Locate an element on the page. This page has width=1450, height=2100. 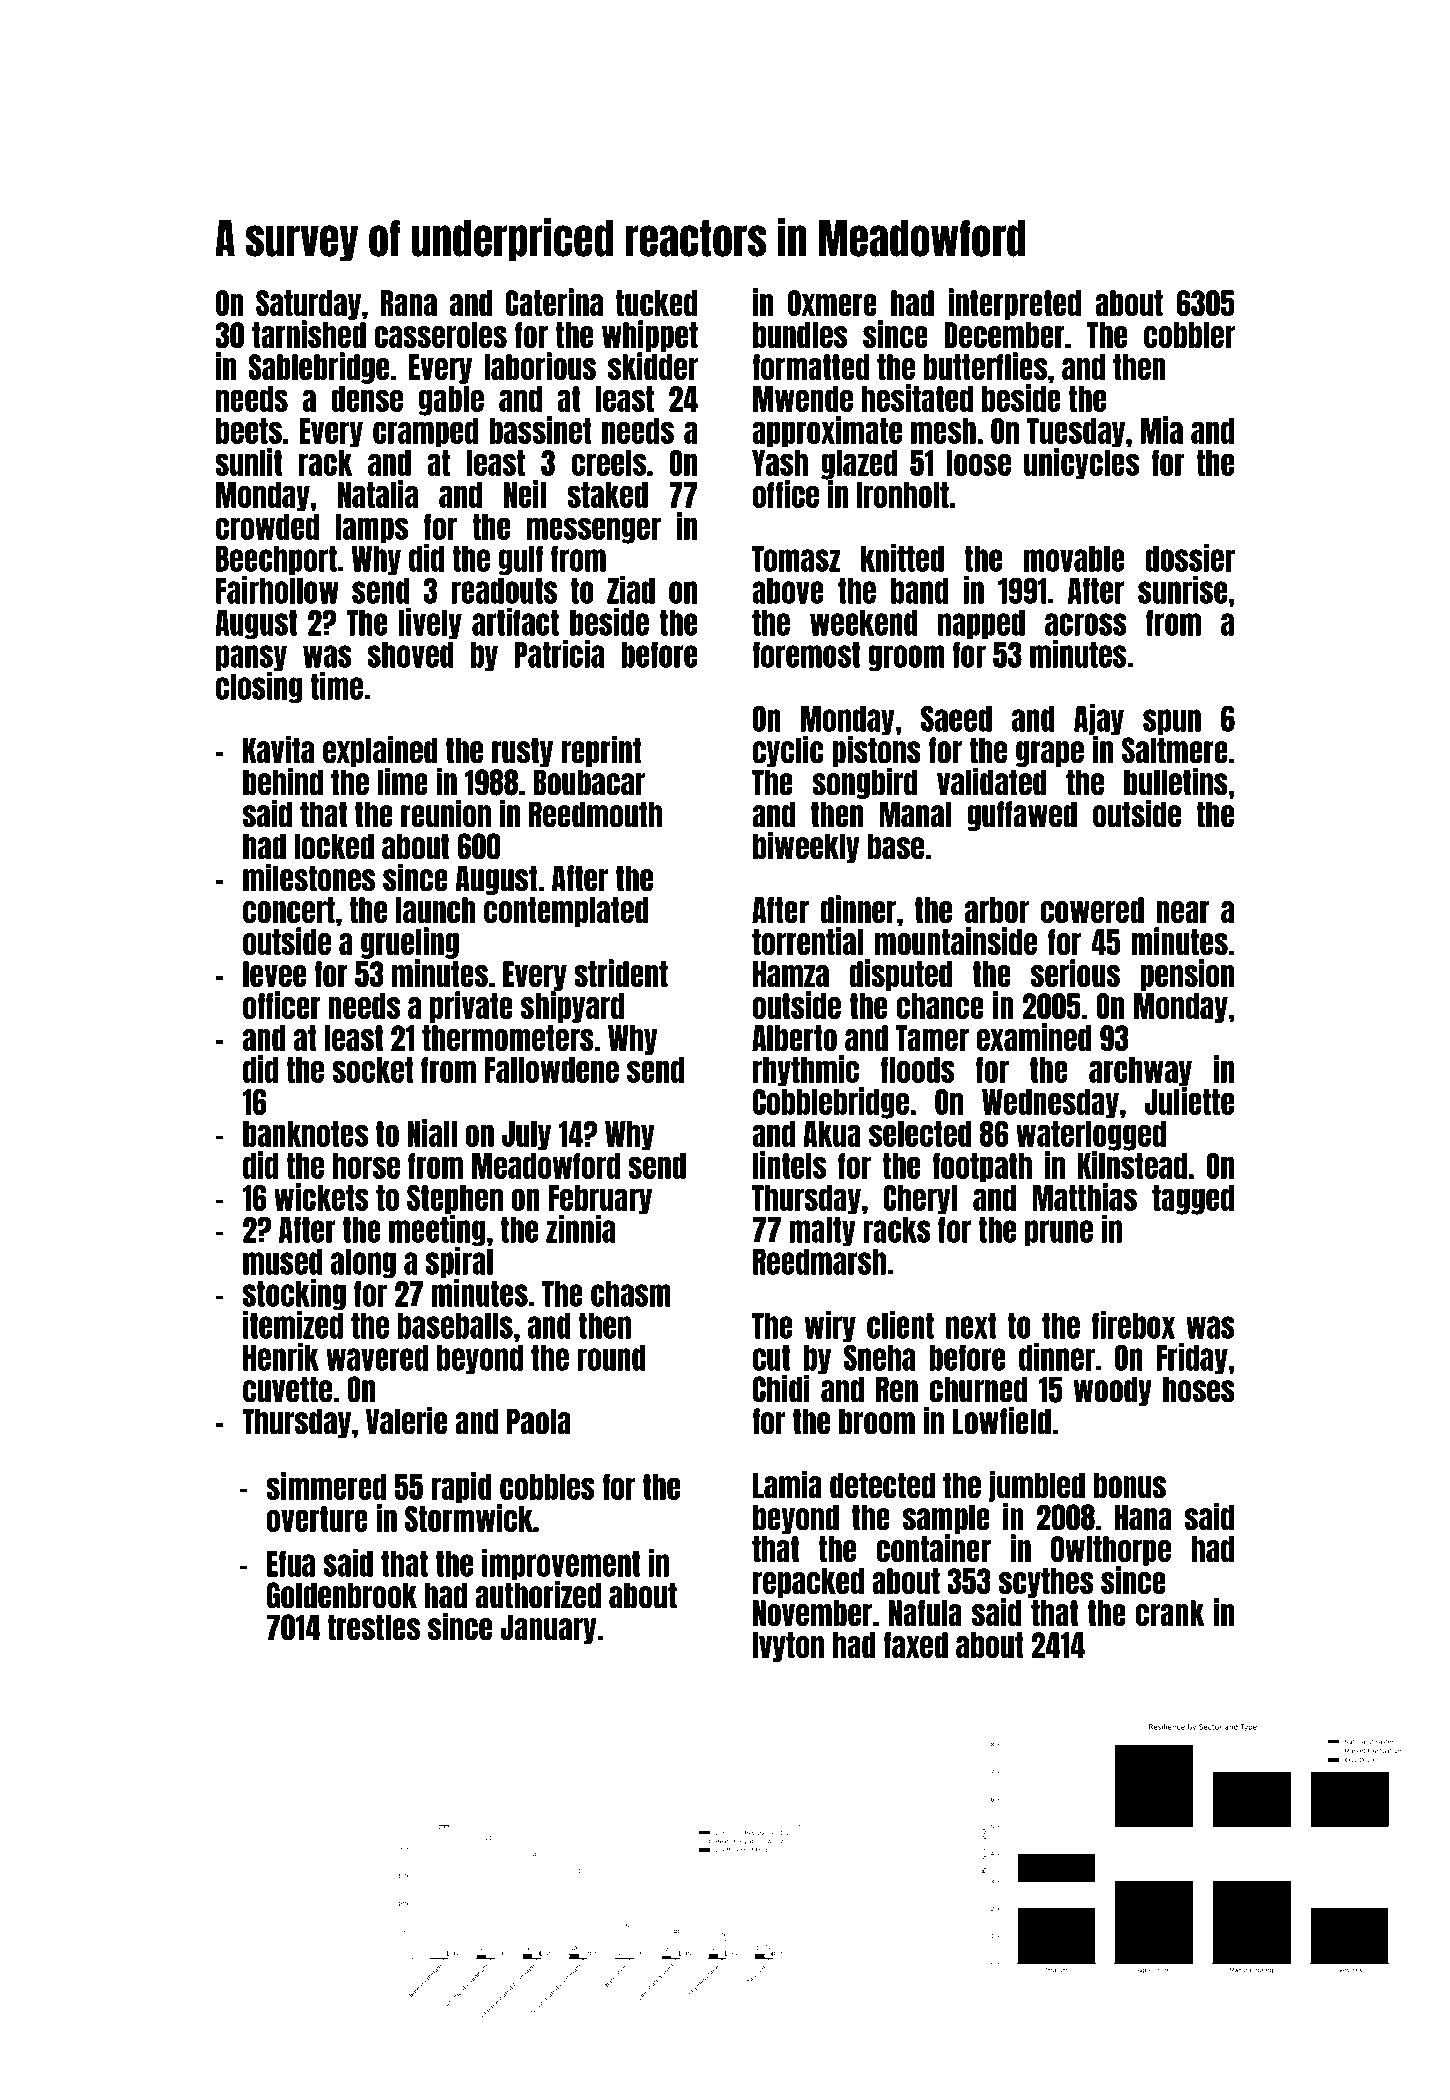
Reedmouth is located at coordinates (595, 814).
